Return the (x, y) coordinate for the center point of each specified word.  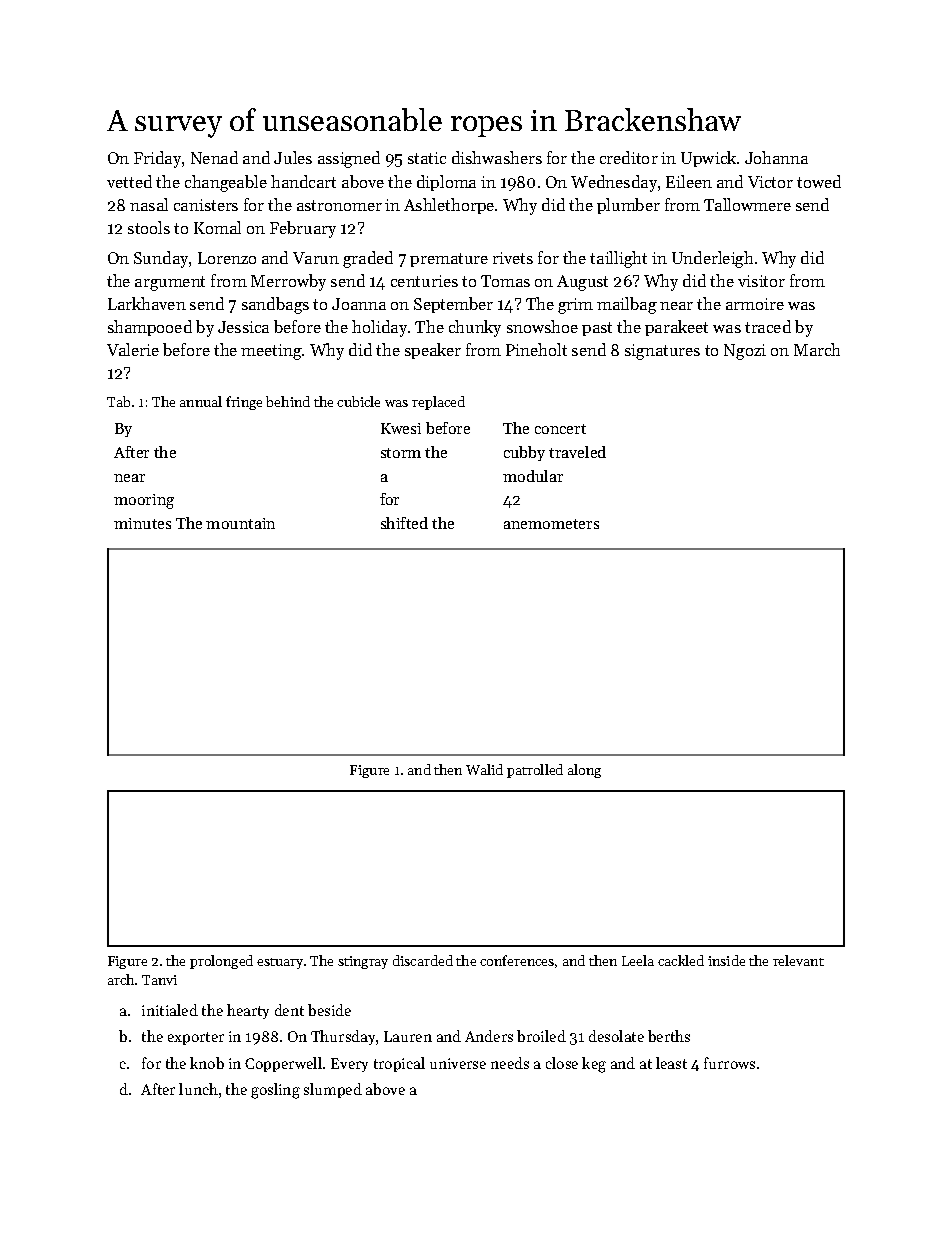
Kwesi (401, 428)
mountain (240, 523)
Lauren (408, 1036)
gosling (275, 1091)
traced (768, 326)
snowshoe (542, 326)
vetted (129, 181)
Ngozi (745, 352)
